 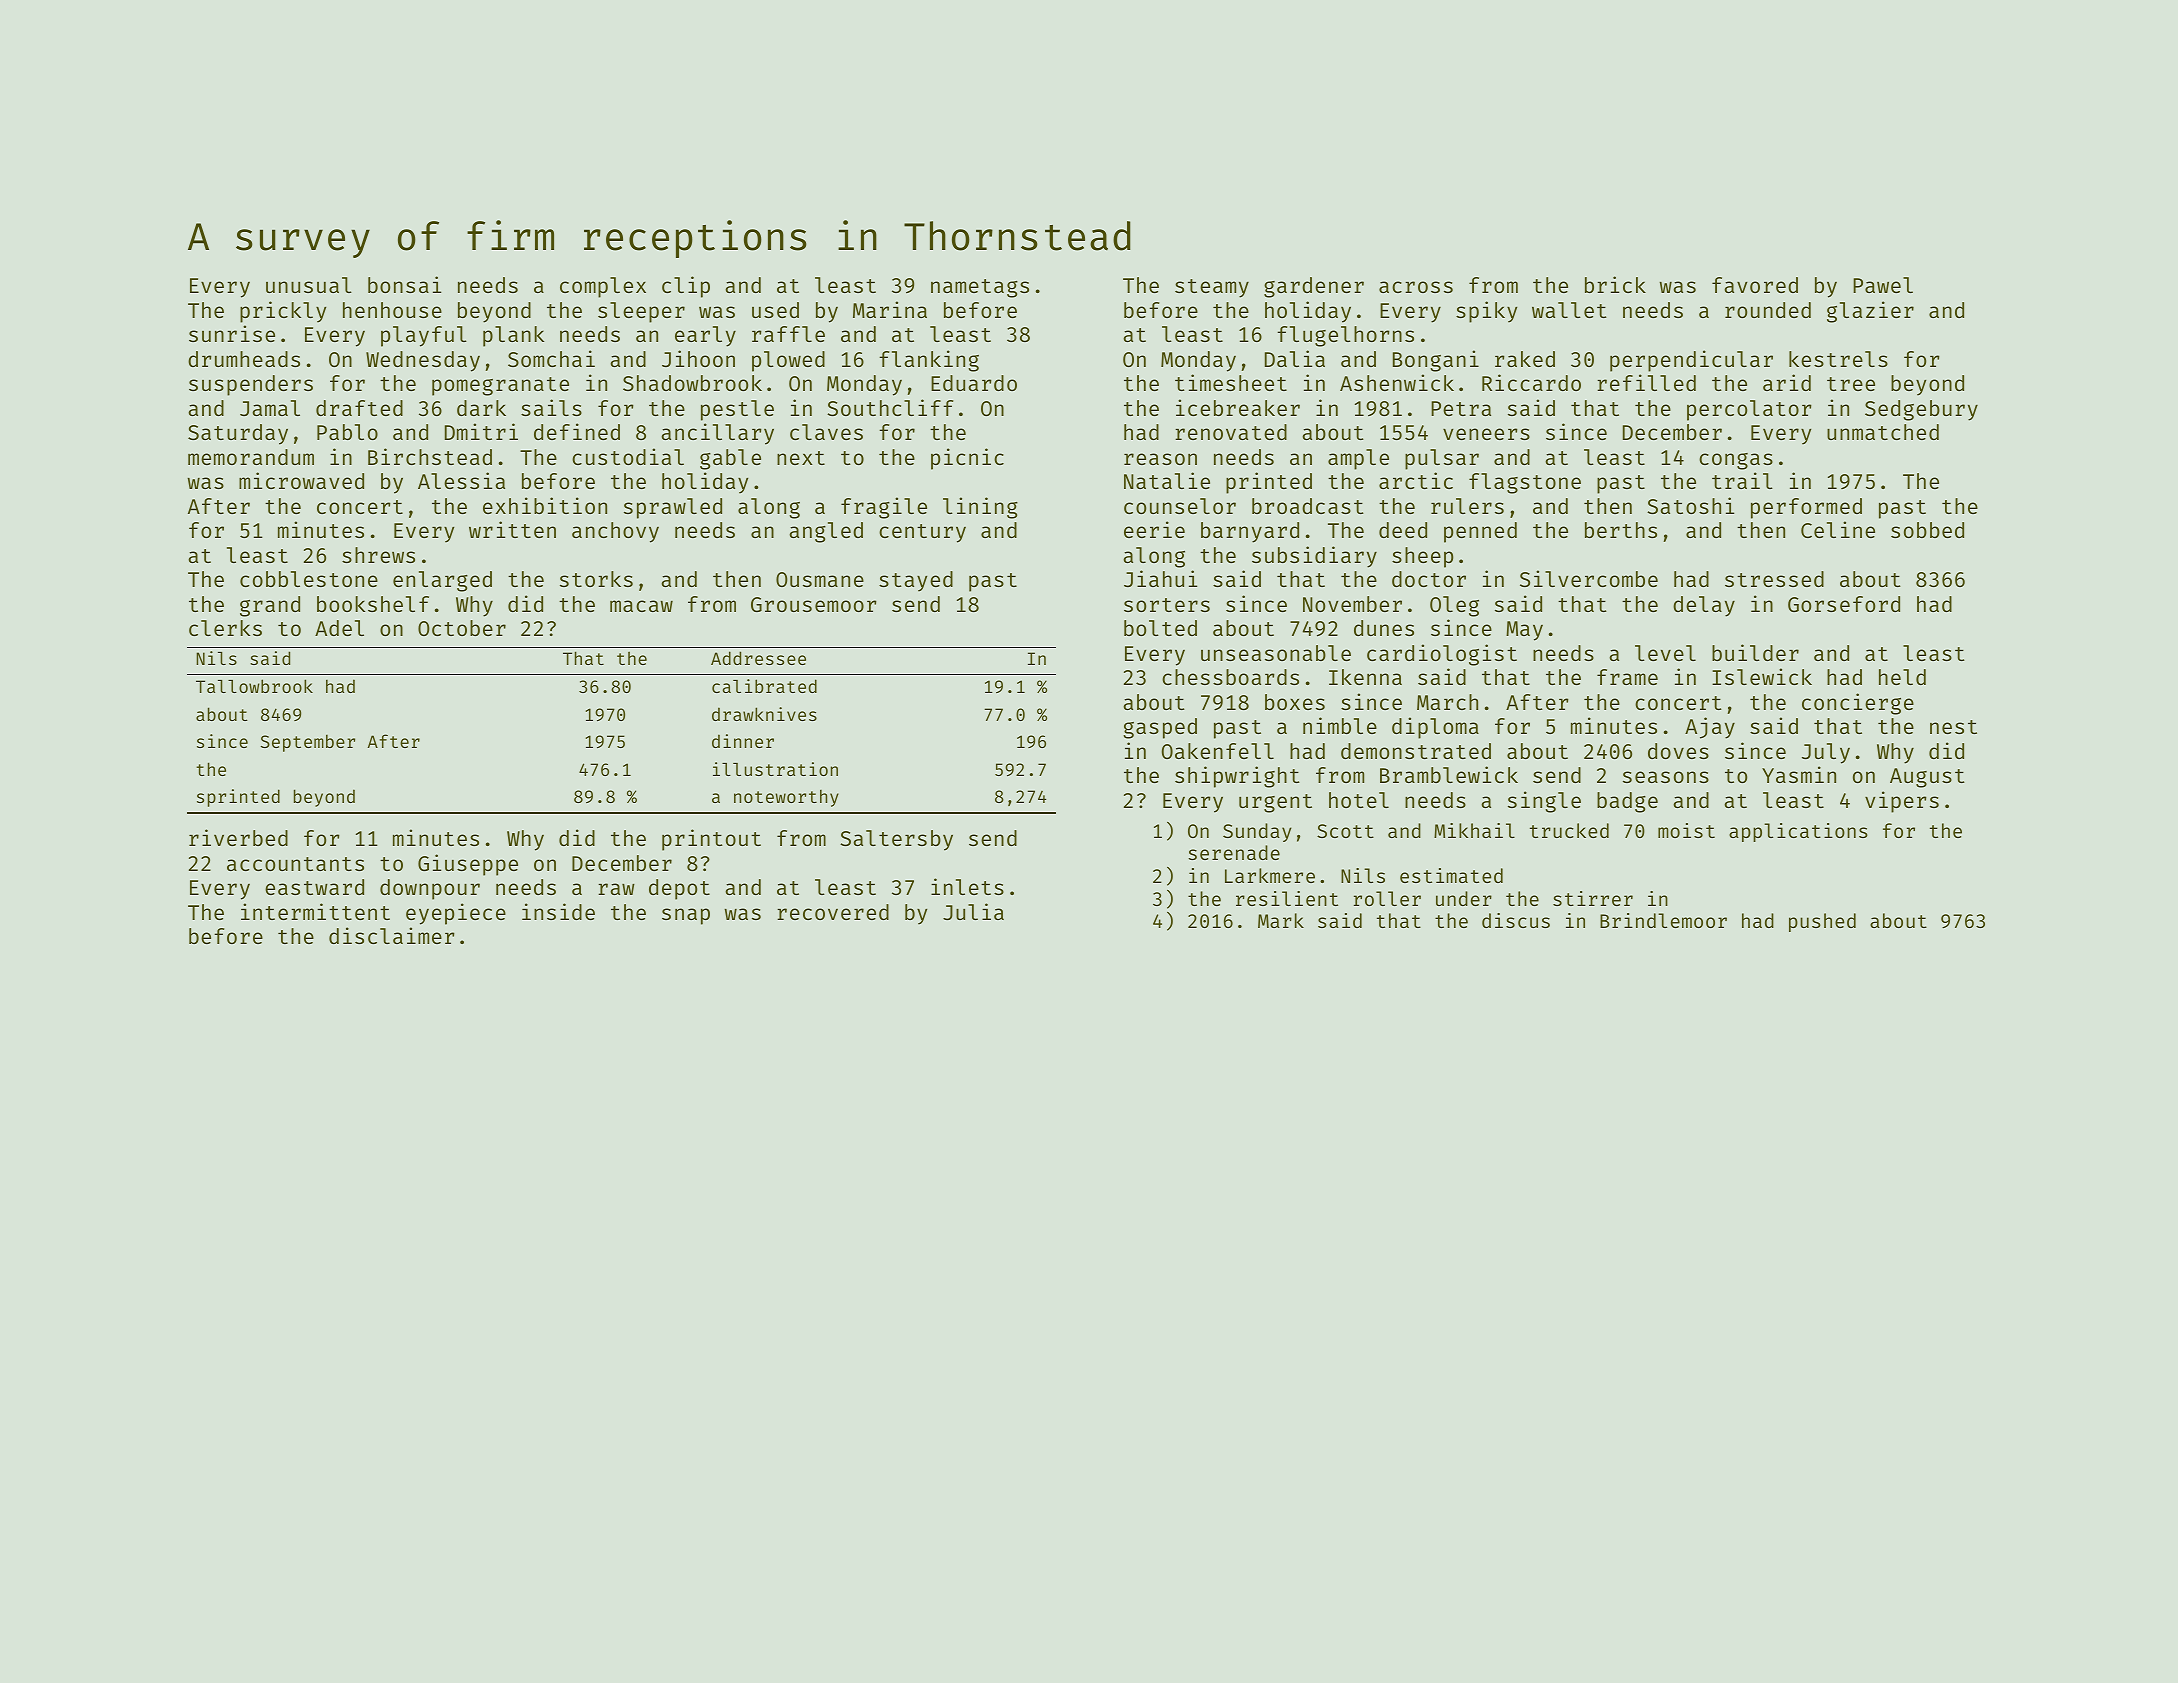 What do you see at coordinates (1237, 777) in the screenshot?
I see `shipwright` at bounding box center [1237, 777].
